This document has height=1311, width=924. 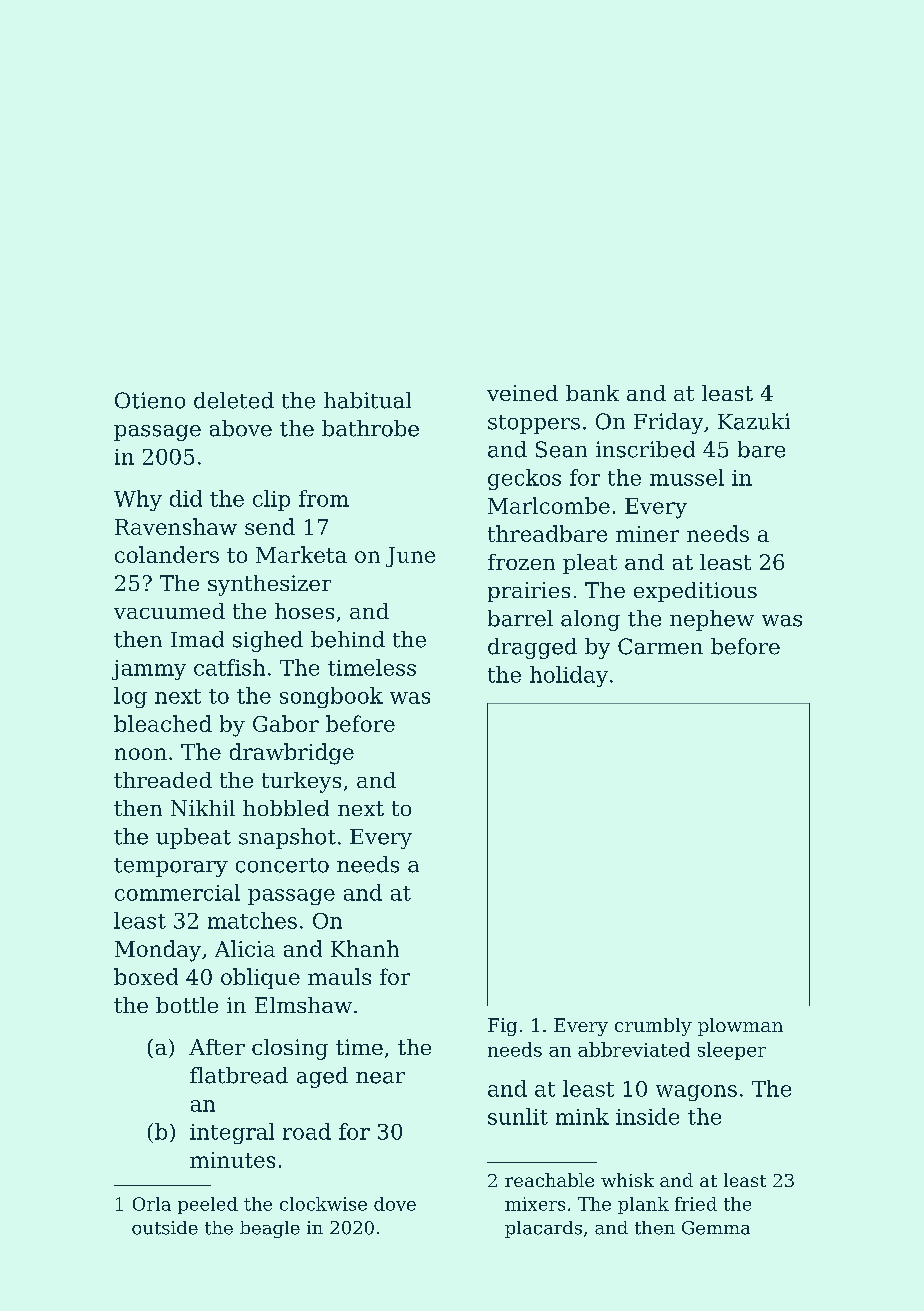 What do you see at coordinates (187, 1005) in the document?
I see `bottle` at bounding box center [187, 1005].
